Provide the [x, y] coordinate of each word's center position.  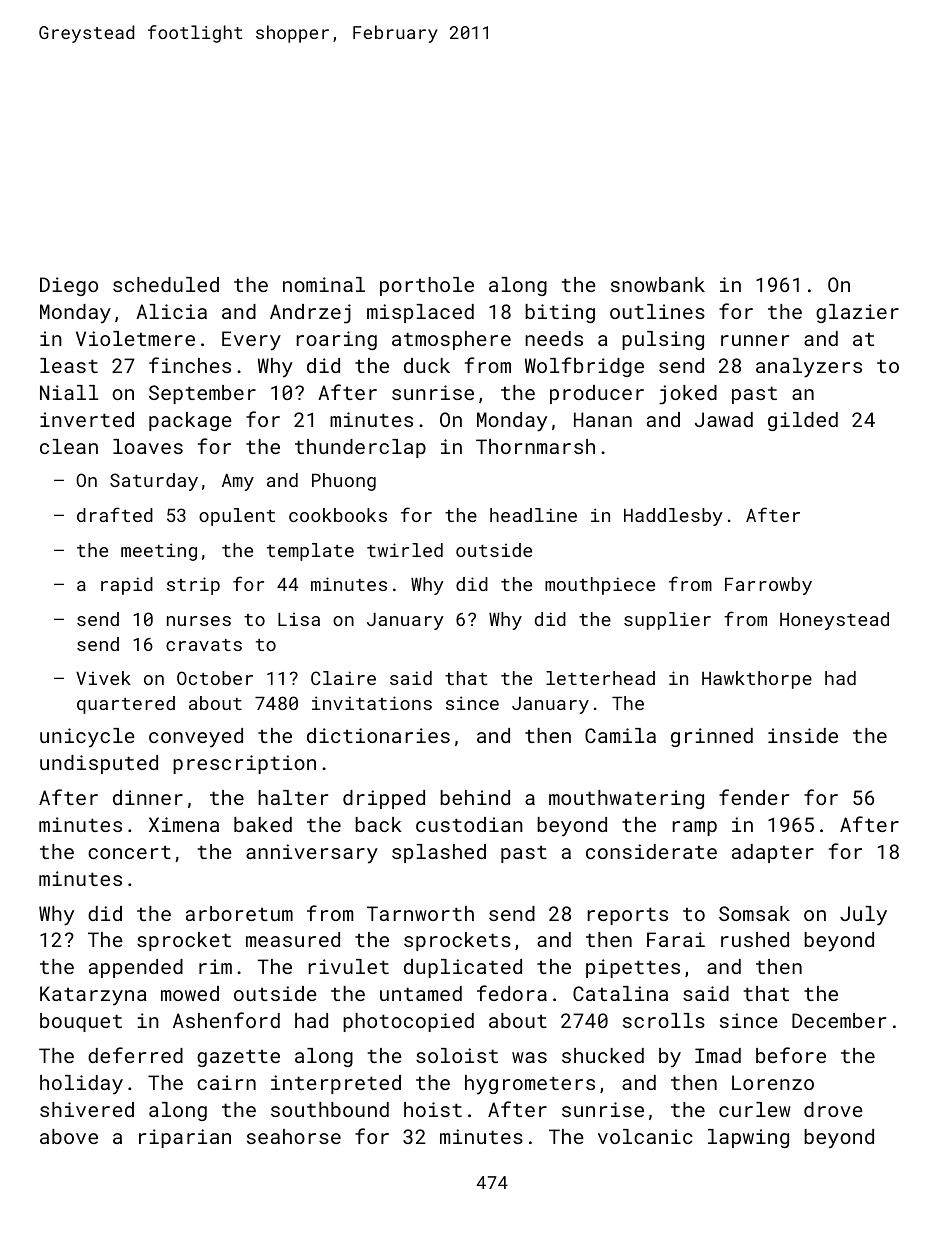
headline [533, 515]
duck [427, 365]
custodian [469, 824]
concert [129, 852]
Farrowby [768, 586]
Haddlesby [673, 517]
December [839, 1020]
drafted [115, 514]
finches [190, 365]
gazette [238, 1058]
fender [754, 797]
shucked [603, 1055]
